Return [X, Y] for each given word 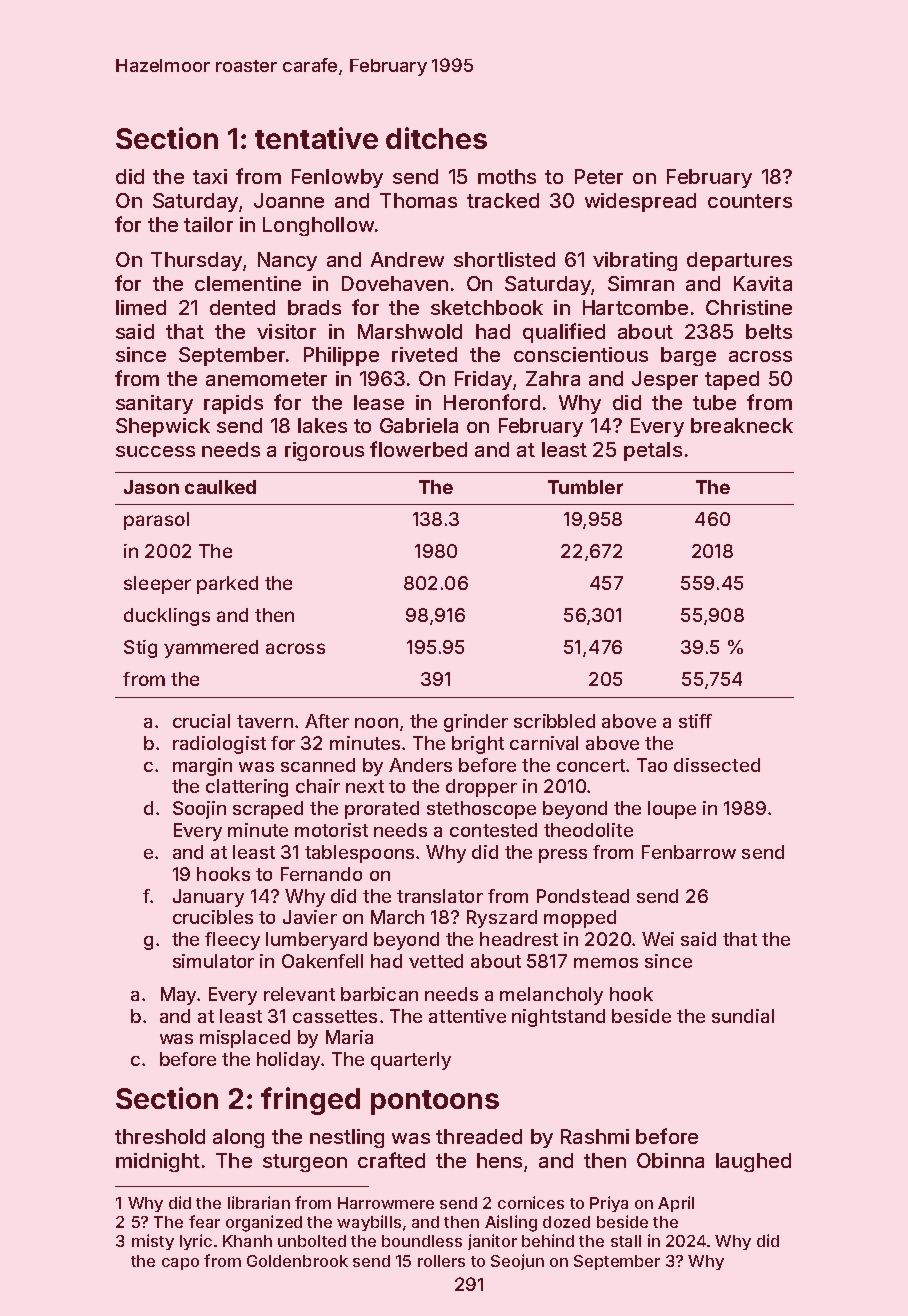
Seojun [517, 1262]
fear [204, 1221]
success [155, 451]
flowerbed [418, 449]
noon [376, 723]
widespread [640, 202]
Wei [658, 939]
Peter [599, 176]
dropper [481, 788]
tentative [316, 138]
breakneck [742, 425]
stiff [695, 721]
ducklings [167, 617]
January [208, 898]
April [676, 1204]
